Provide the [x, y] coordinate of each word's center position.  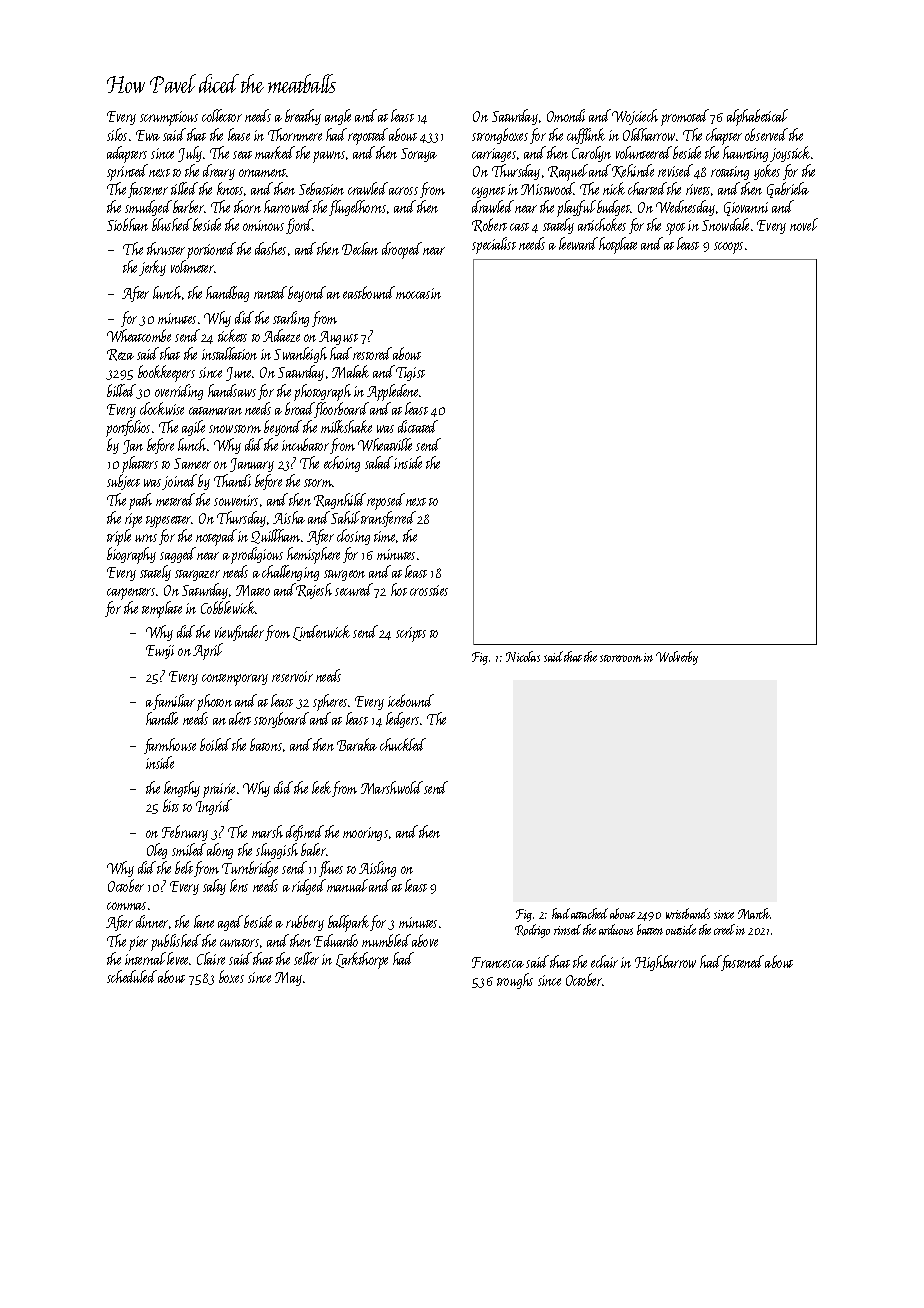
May [288, 979]
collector [222, 115]
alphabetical [757, 117]
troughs [515, 981]
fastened [742, 963]
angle [338, 117]
